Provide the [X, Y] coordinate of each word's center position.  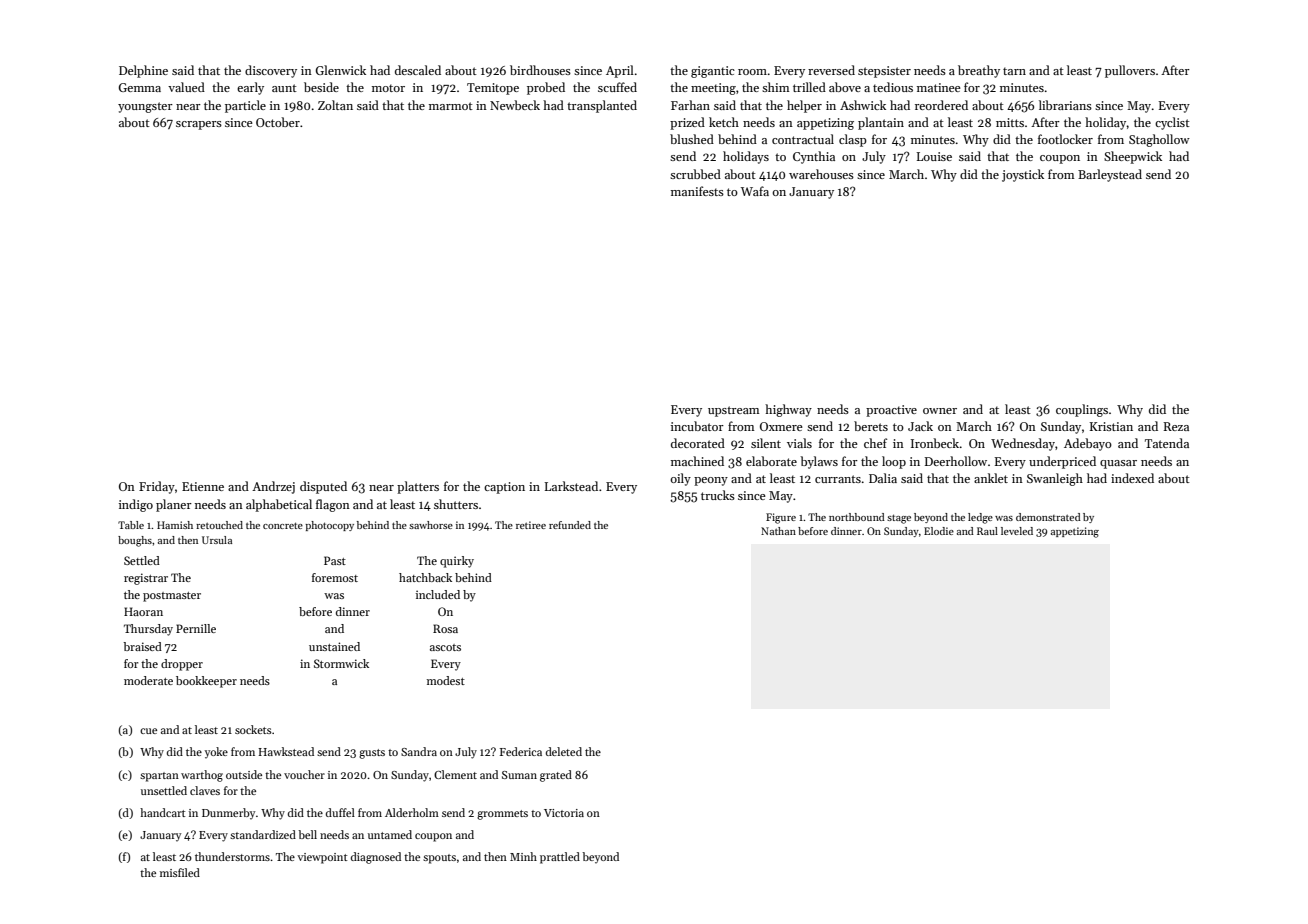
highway [788, 410]
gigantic [713, 72]
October [278, 122]
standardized [263, 834]
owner [940, 411]
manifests [697, 191]
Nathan [778, 531]
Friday [157, 487]
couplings [1082, 410]
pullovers [1130, 71]
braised [142, 646]
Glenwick [341, 70]
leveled [1017, 531]
